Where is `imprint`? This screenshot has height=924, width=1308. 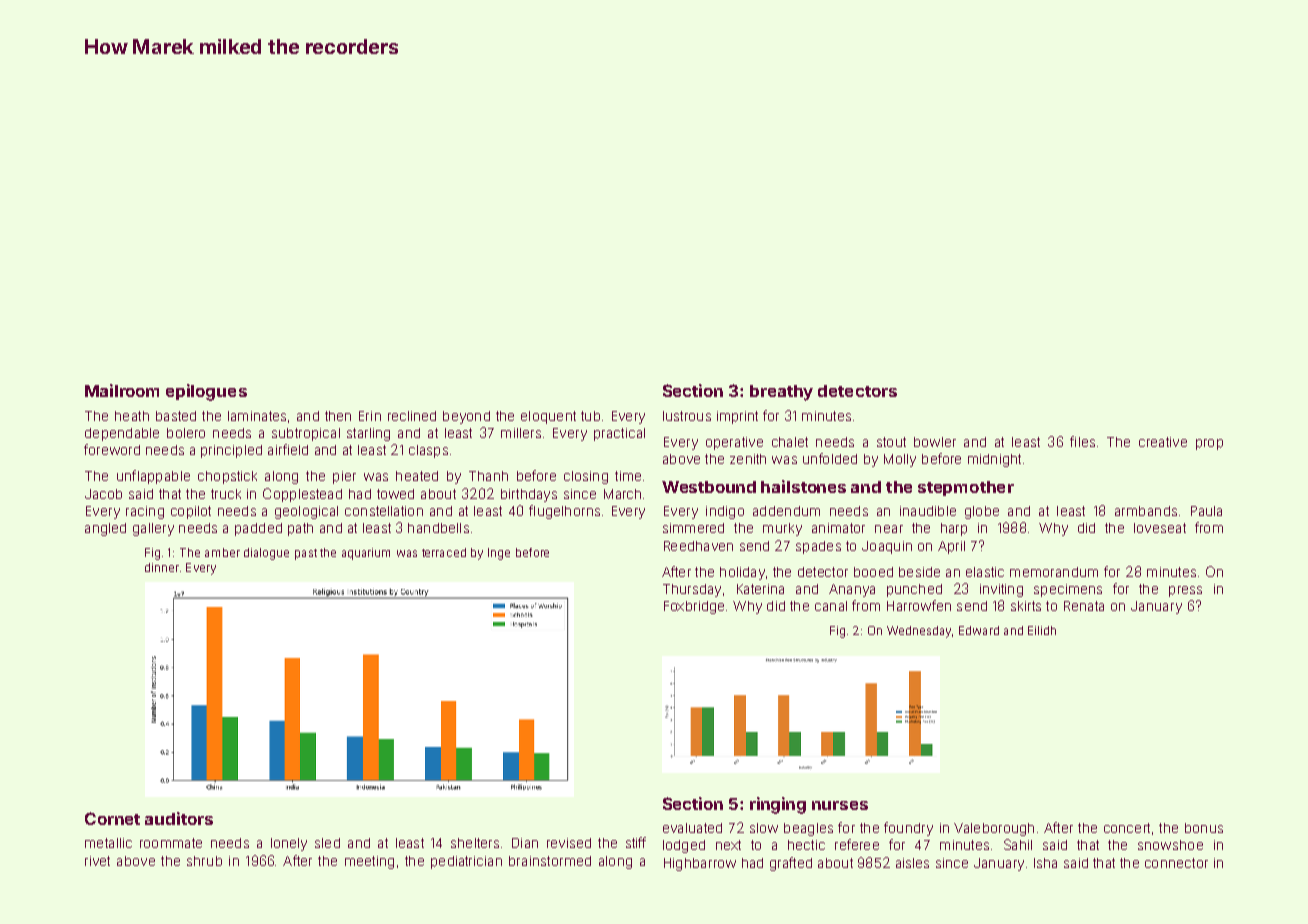
imprint is located at coordinates (737, 417).
